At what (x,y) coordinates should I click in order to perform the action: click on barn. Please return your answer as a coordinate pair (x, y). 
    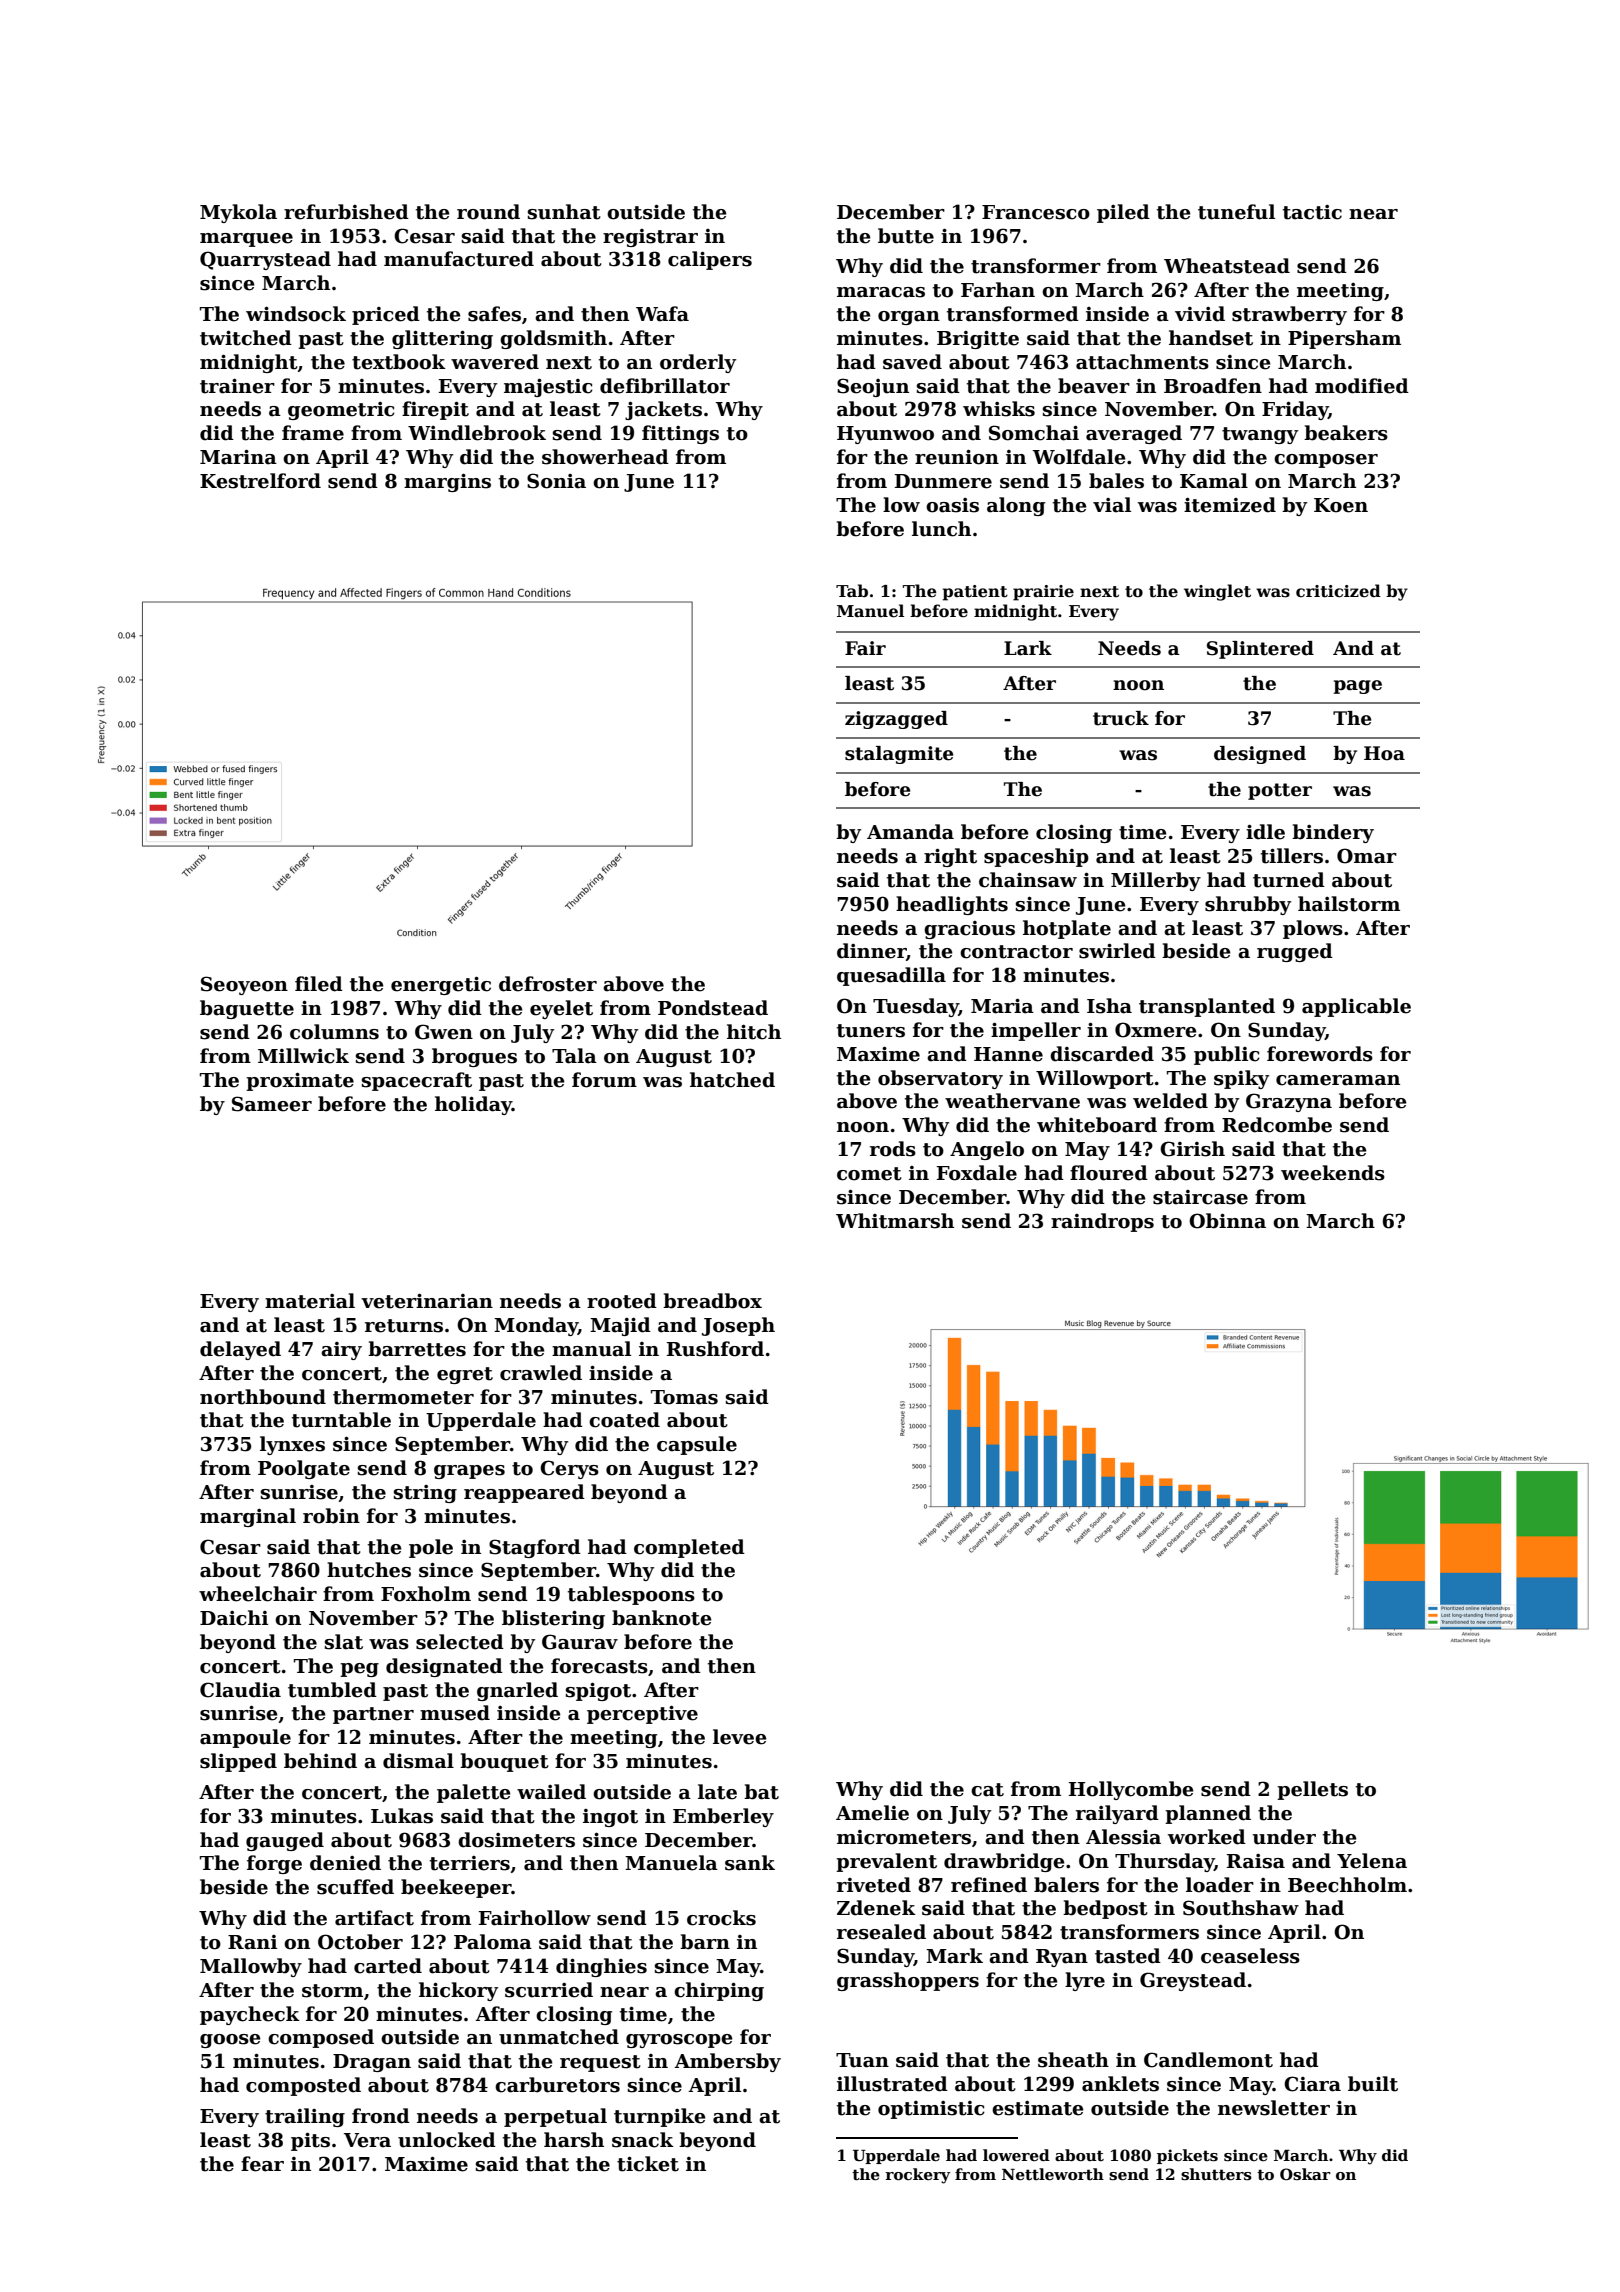
    Looking at the image, I should click on (705, 1942).
